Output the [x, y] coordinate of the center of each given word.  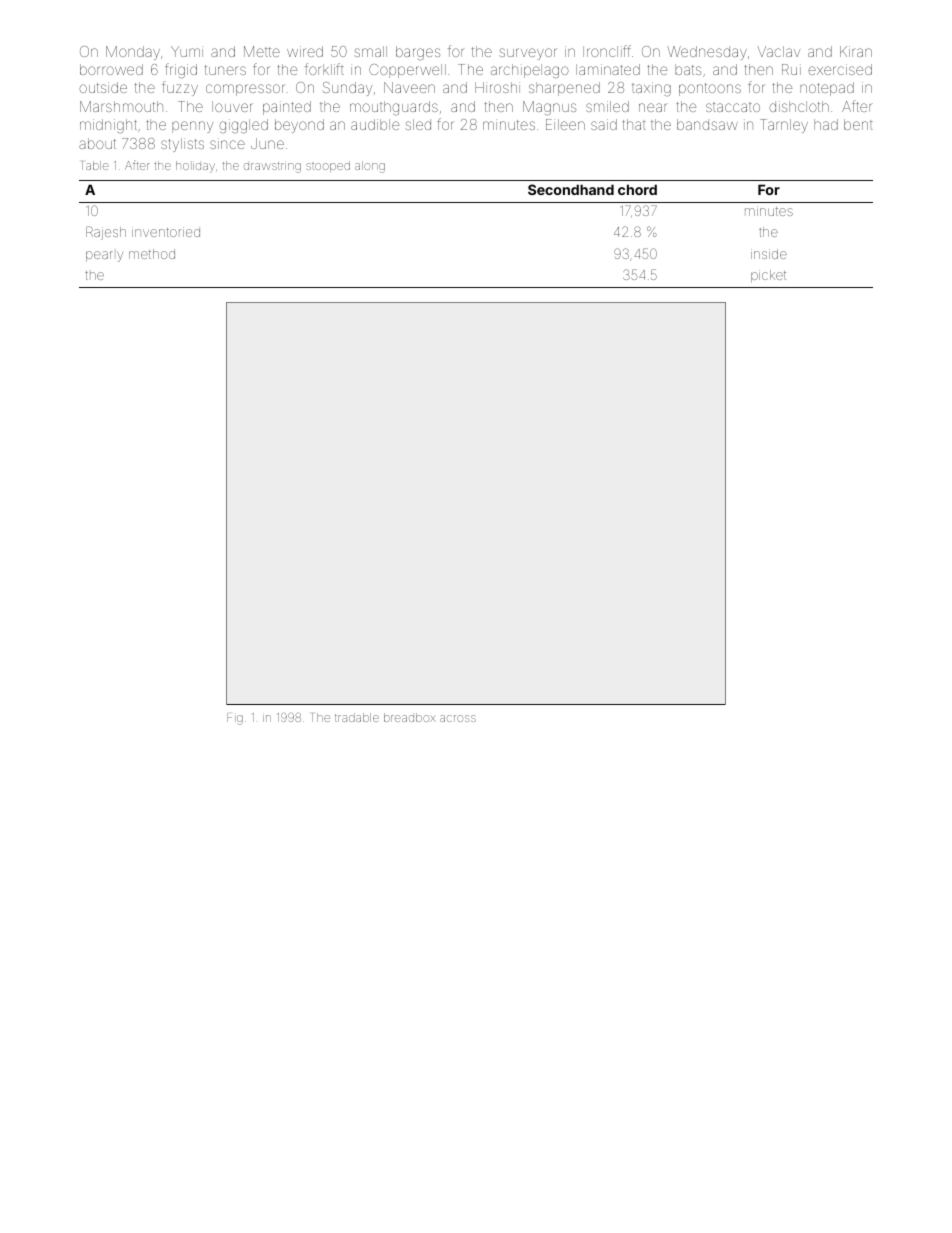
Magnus [549, 108]
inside [769, 254]
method [152, 254]
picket [768, 276]
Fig [235, 719]
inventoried [166, 232]
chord [637, 189]
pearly [104, 256]
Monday [133, 53]
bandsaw [707, 124]
